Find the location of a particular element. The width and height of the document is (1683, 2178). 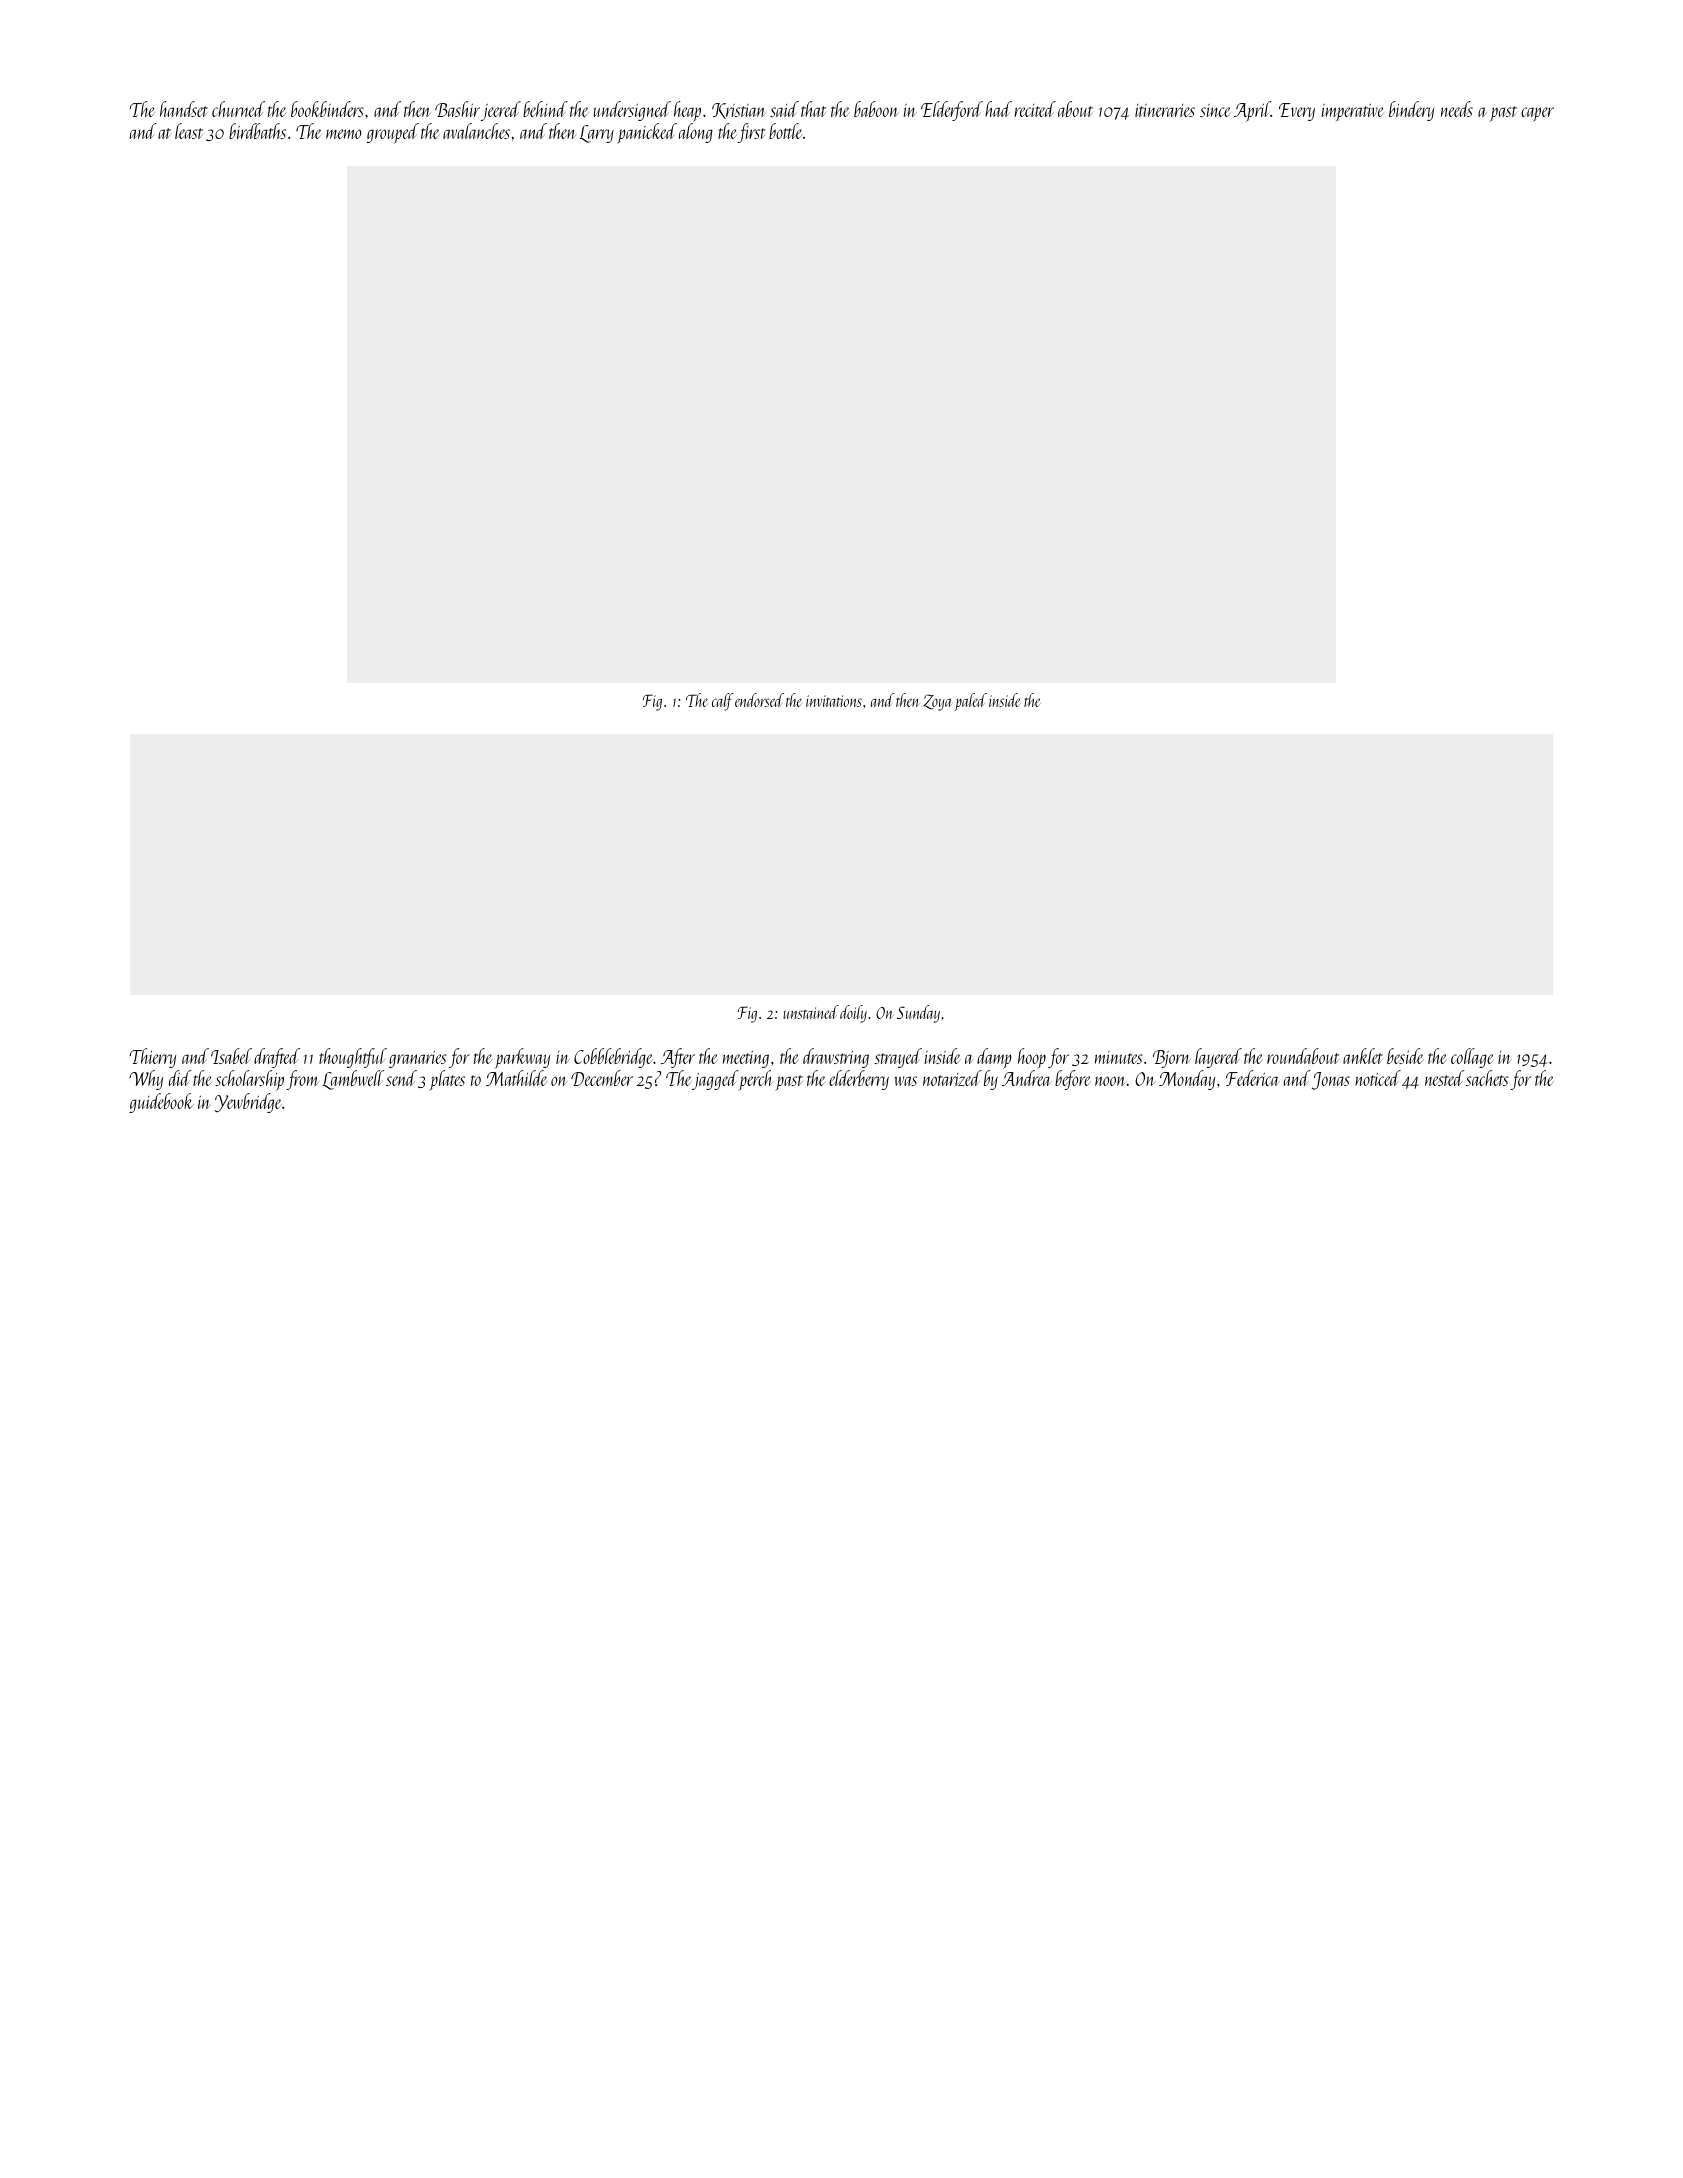

baboon is located at coordinates (876, 109).
